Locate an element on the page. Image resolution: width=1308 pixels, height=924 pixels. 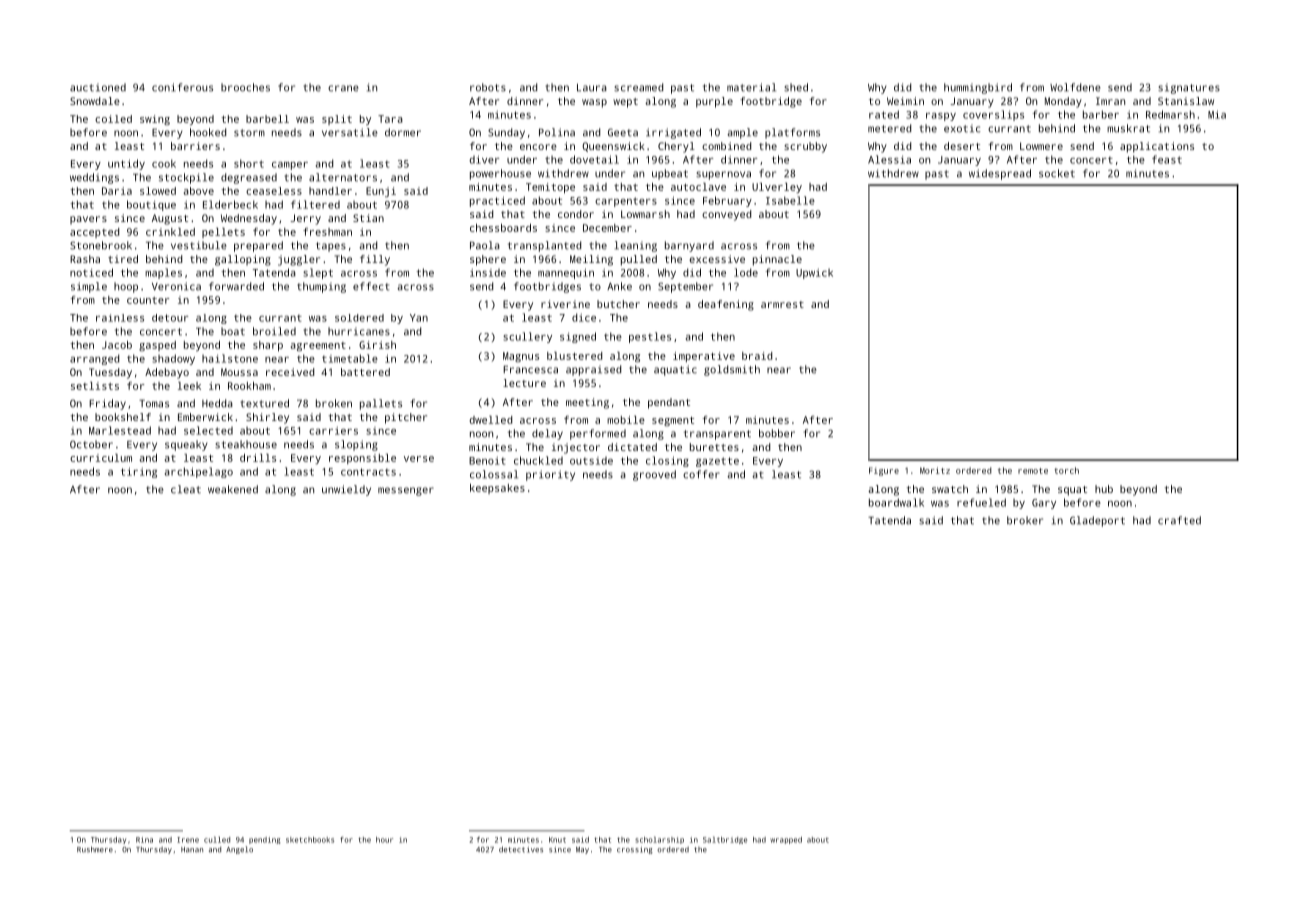
scholarship is located at coordinates (659, 840).
